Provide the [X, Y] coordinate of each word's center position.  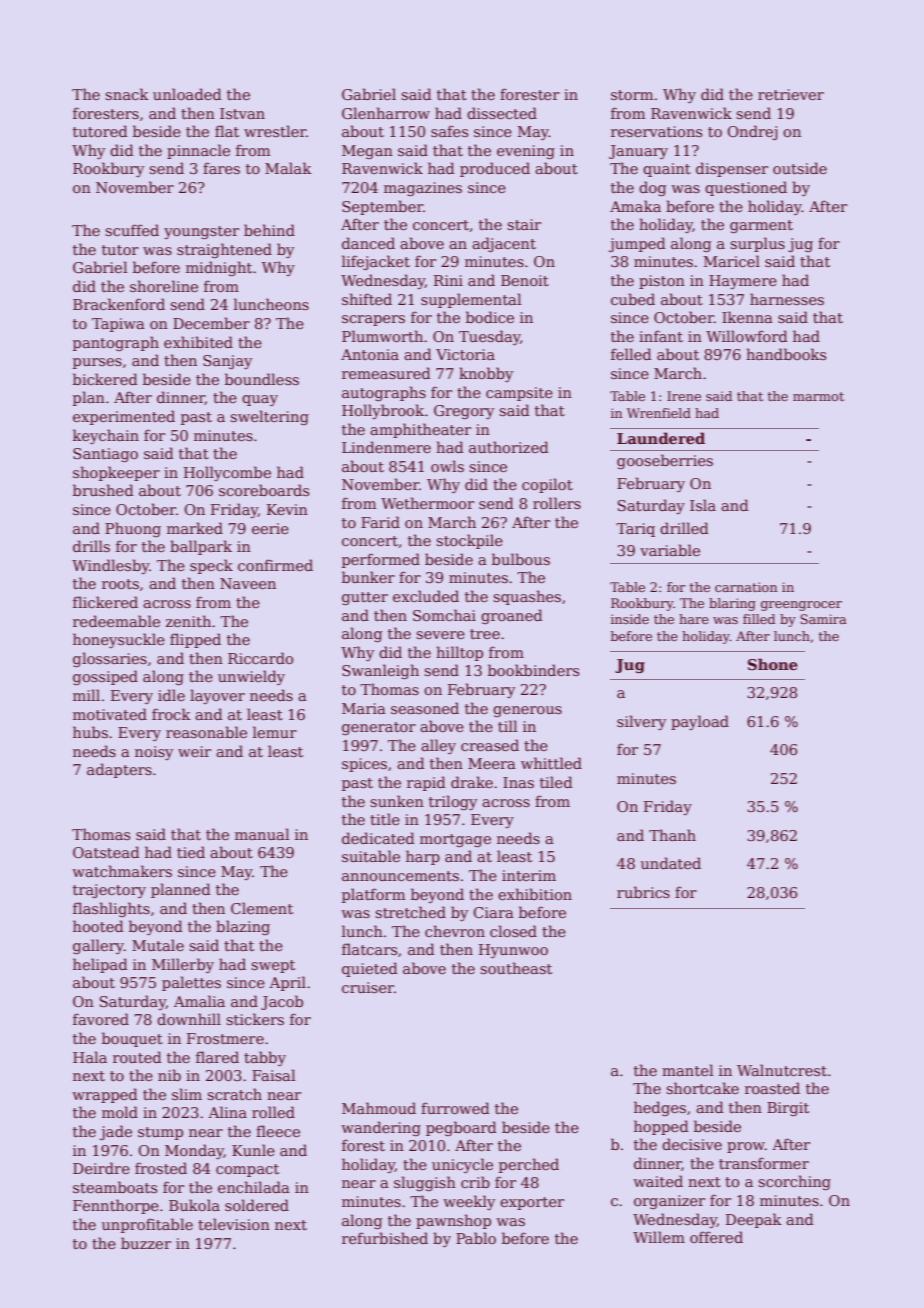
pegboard [461, 1128]
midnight [219, 268]
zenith [188, 621]
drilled [684, 528]
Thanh [672, 835]
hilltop [459, 653]
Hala [90, 1057]
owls [447, 466]
